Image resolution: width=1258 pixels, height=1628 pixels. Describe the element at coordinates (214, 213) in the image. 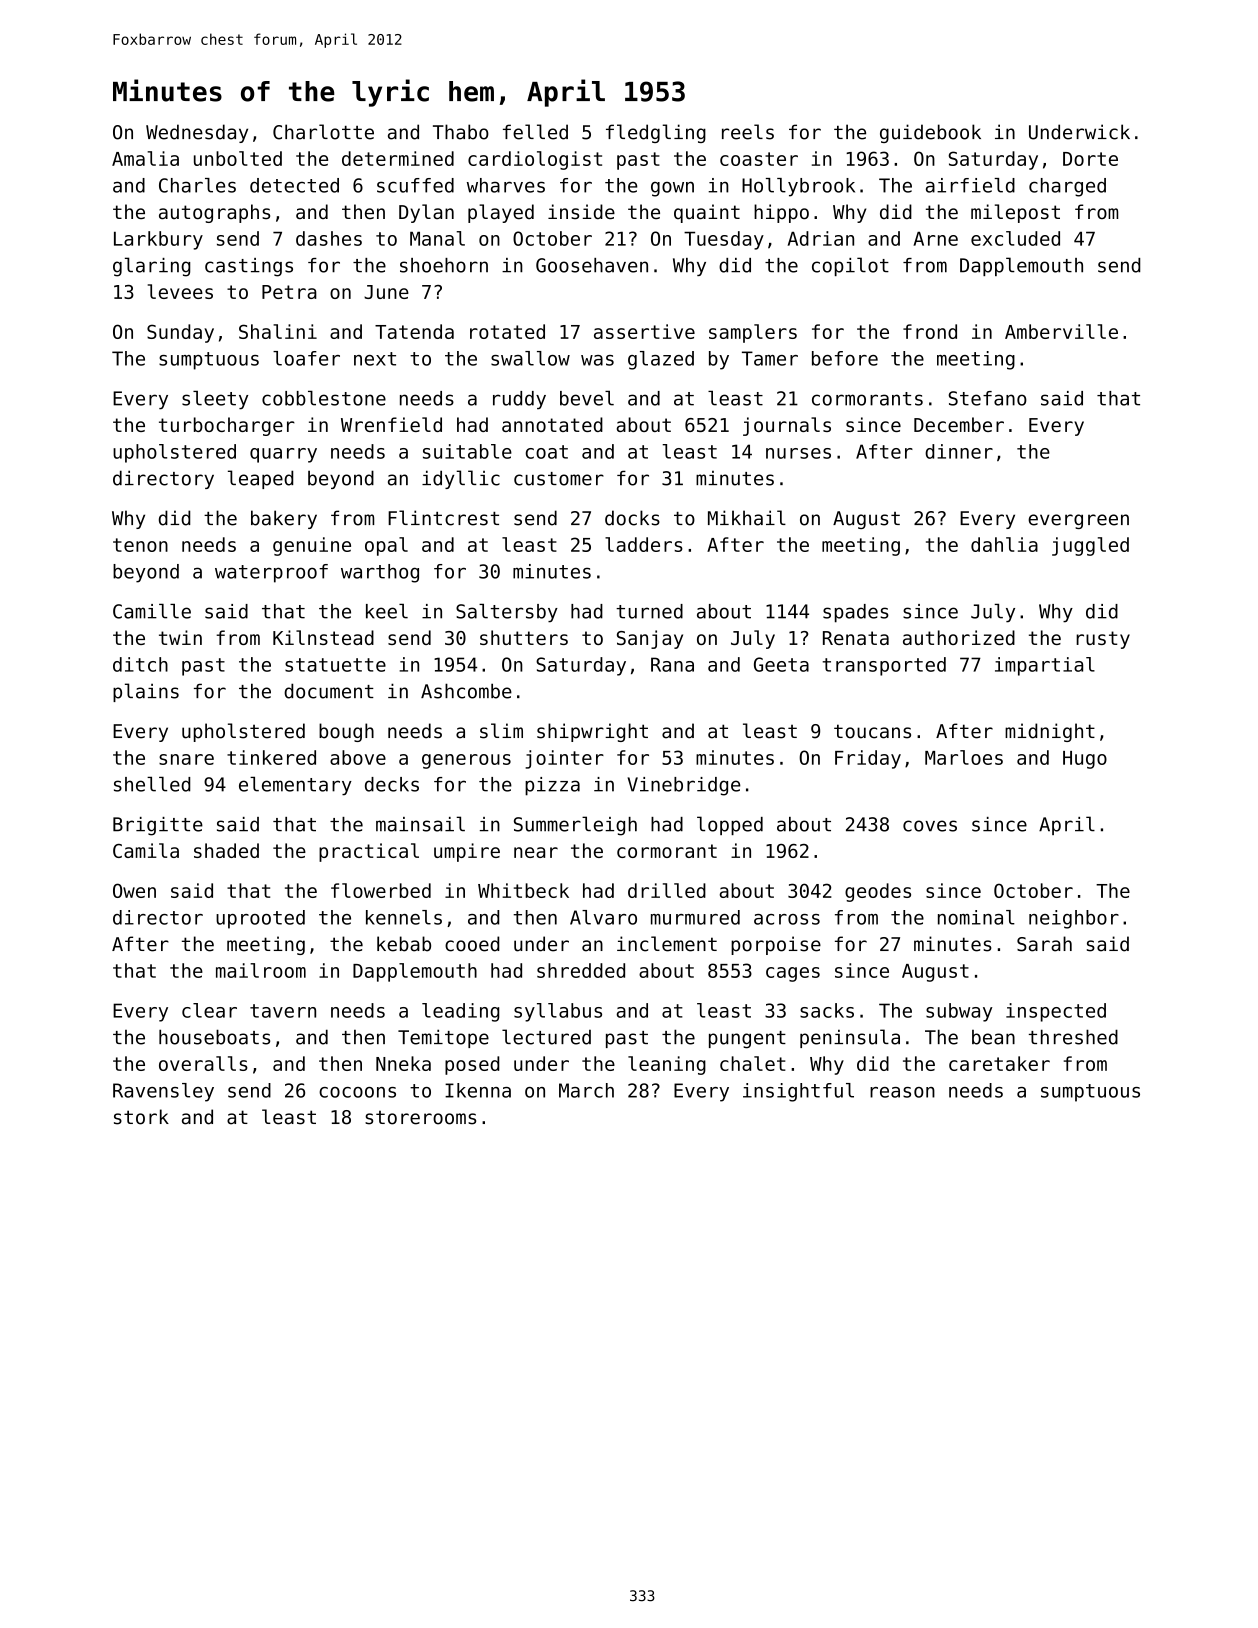

I see `autographs` at that location.
